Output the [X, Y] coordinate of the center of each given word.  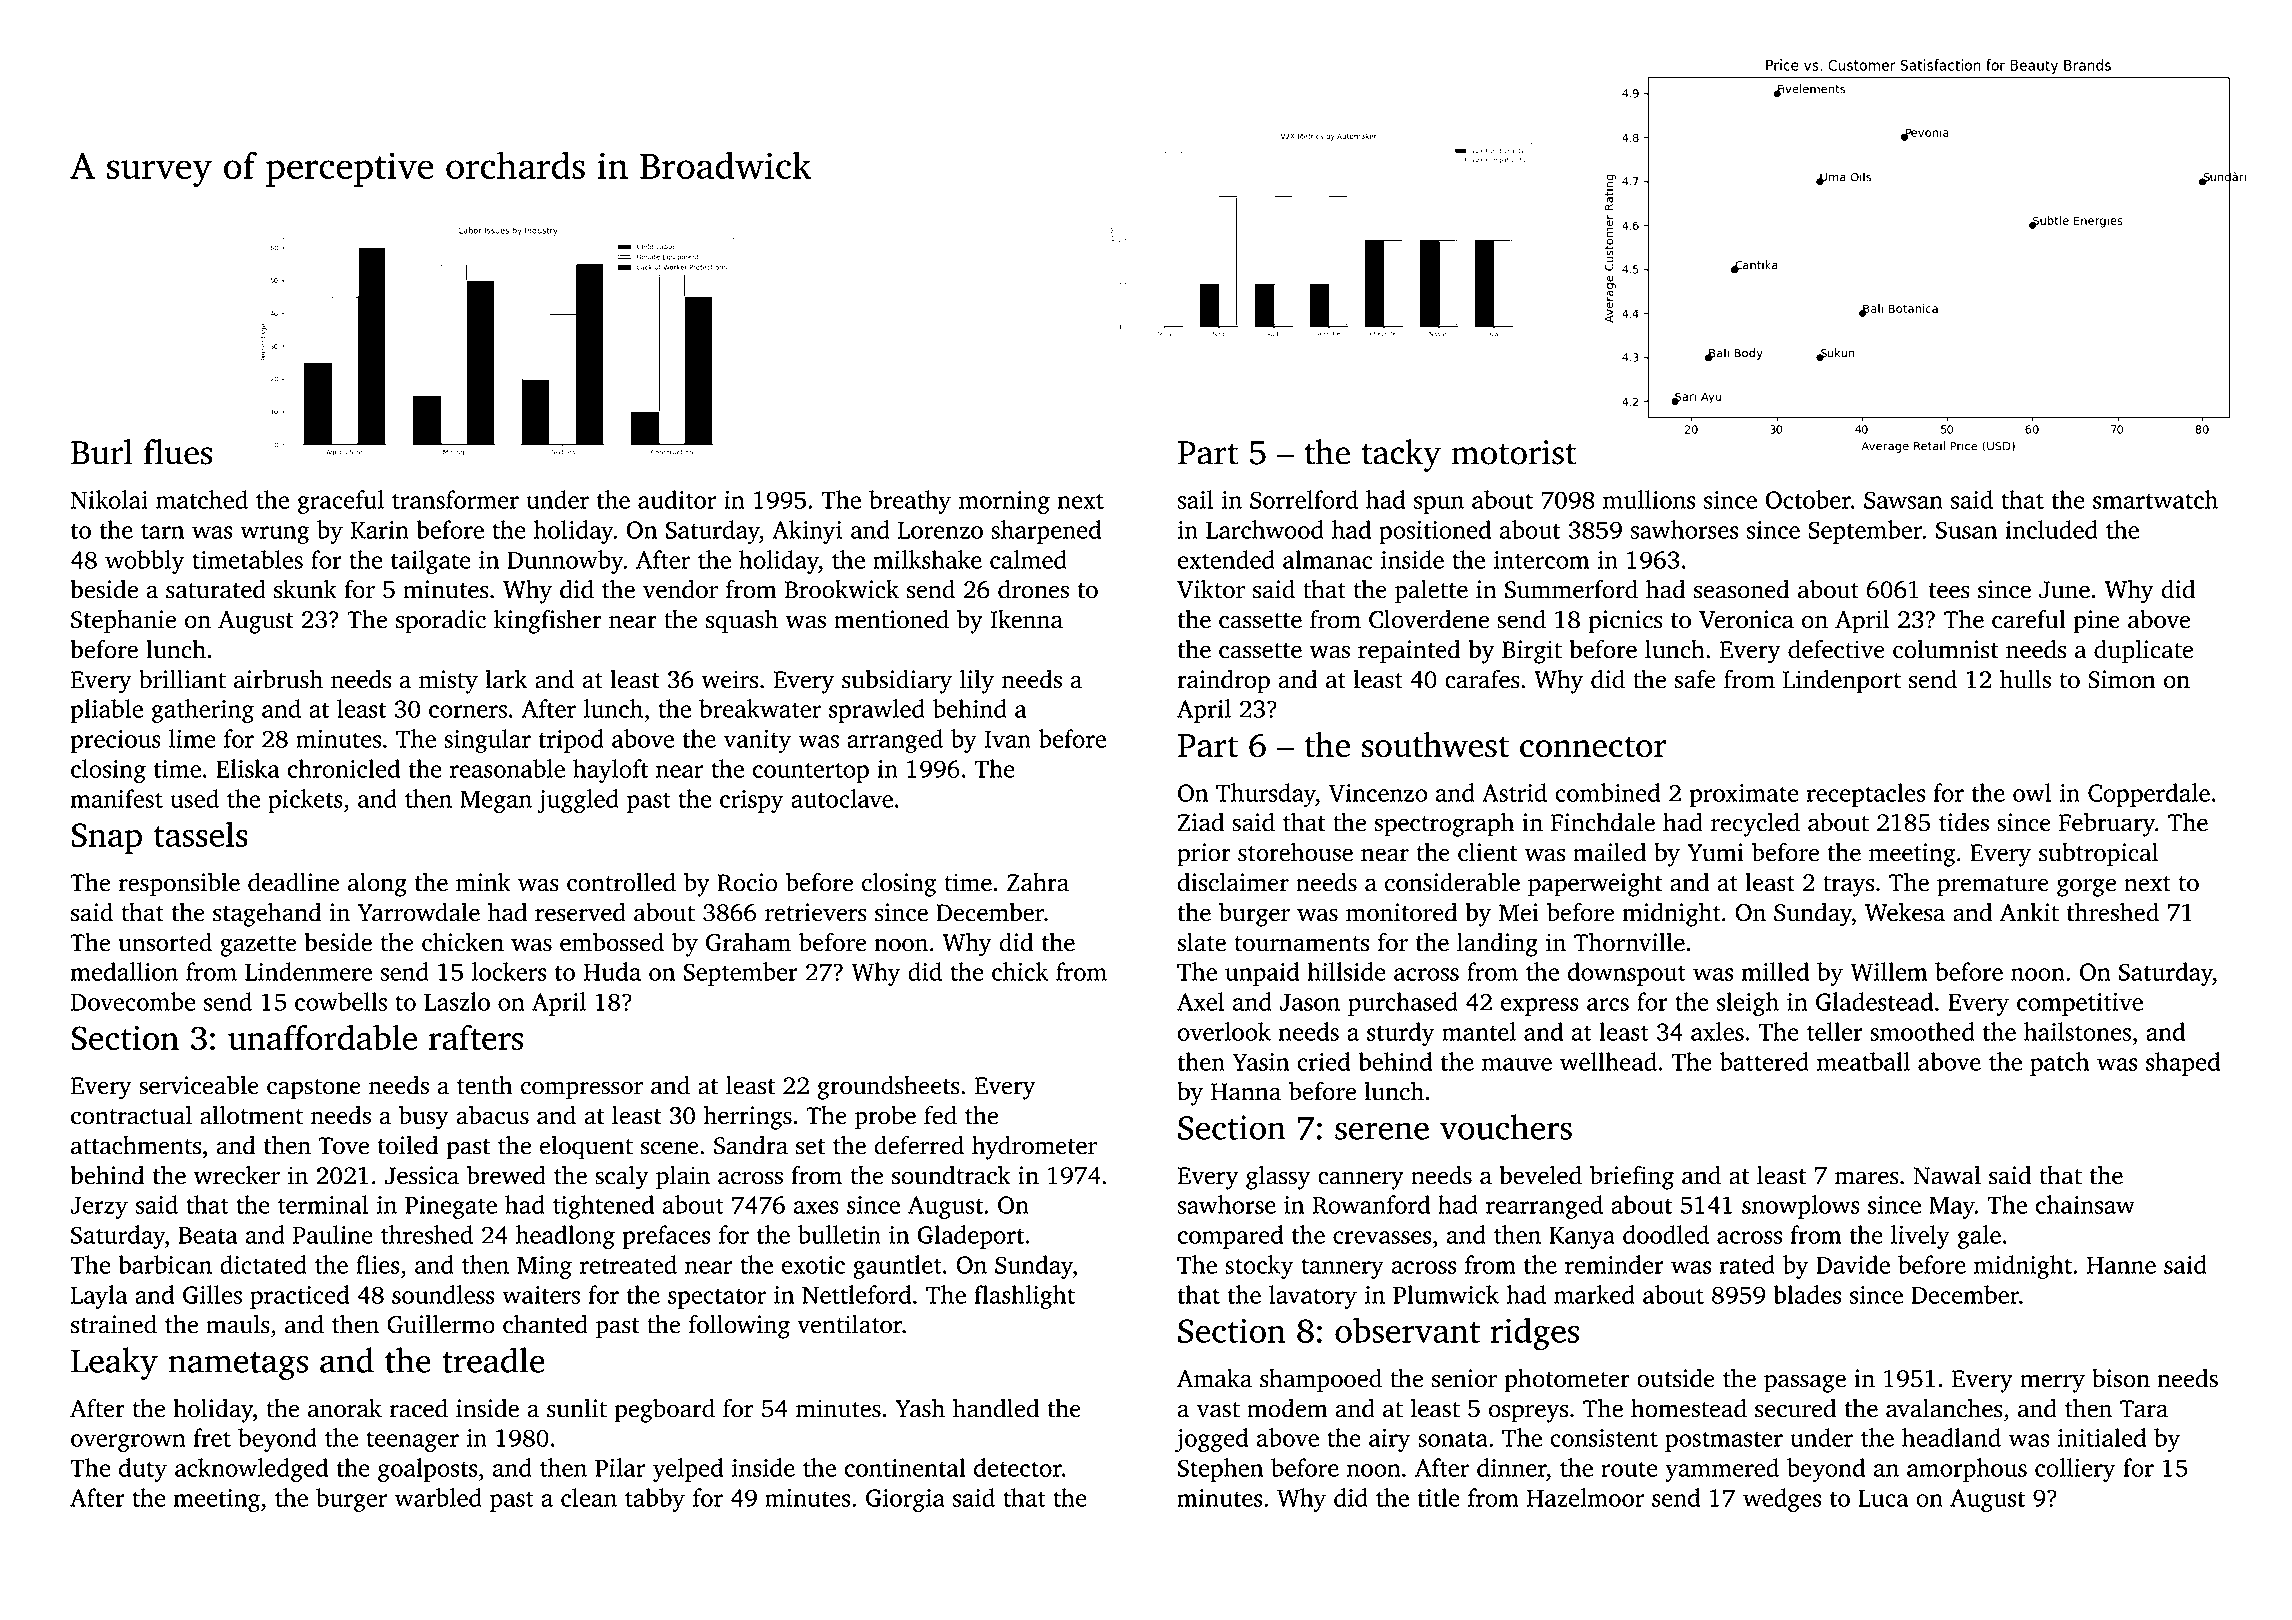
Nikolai [109, 499]
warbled [438, 1497]
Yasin [1260, 1062]
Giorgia [905, 1500]
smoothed [1922, 1031]
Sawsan [1903, 500]
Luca [1883, 1498]
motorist [1513, 452]
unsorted [165, 942]
